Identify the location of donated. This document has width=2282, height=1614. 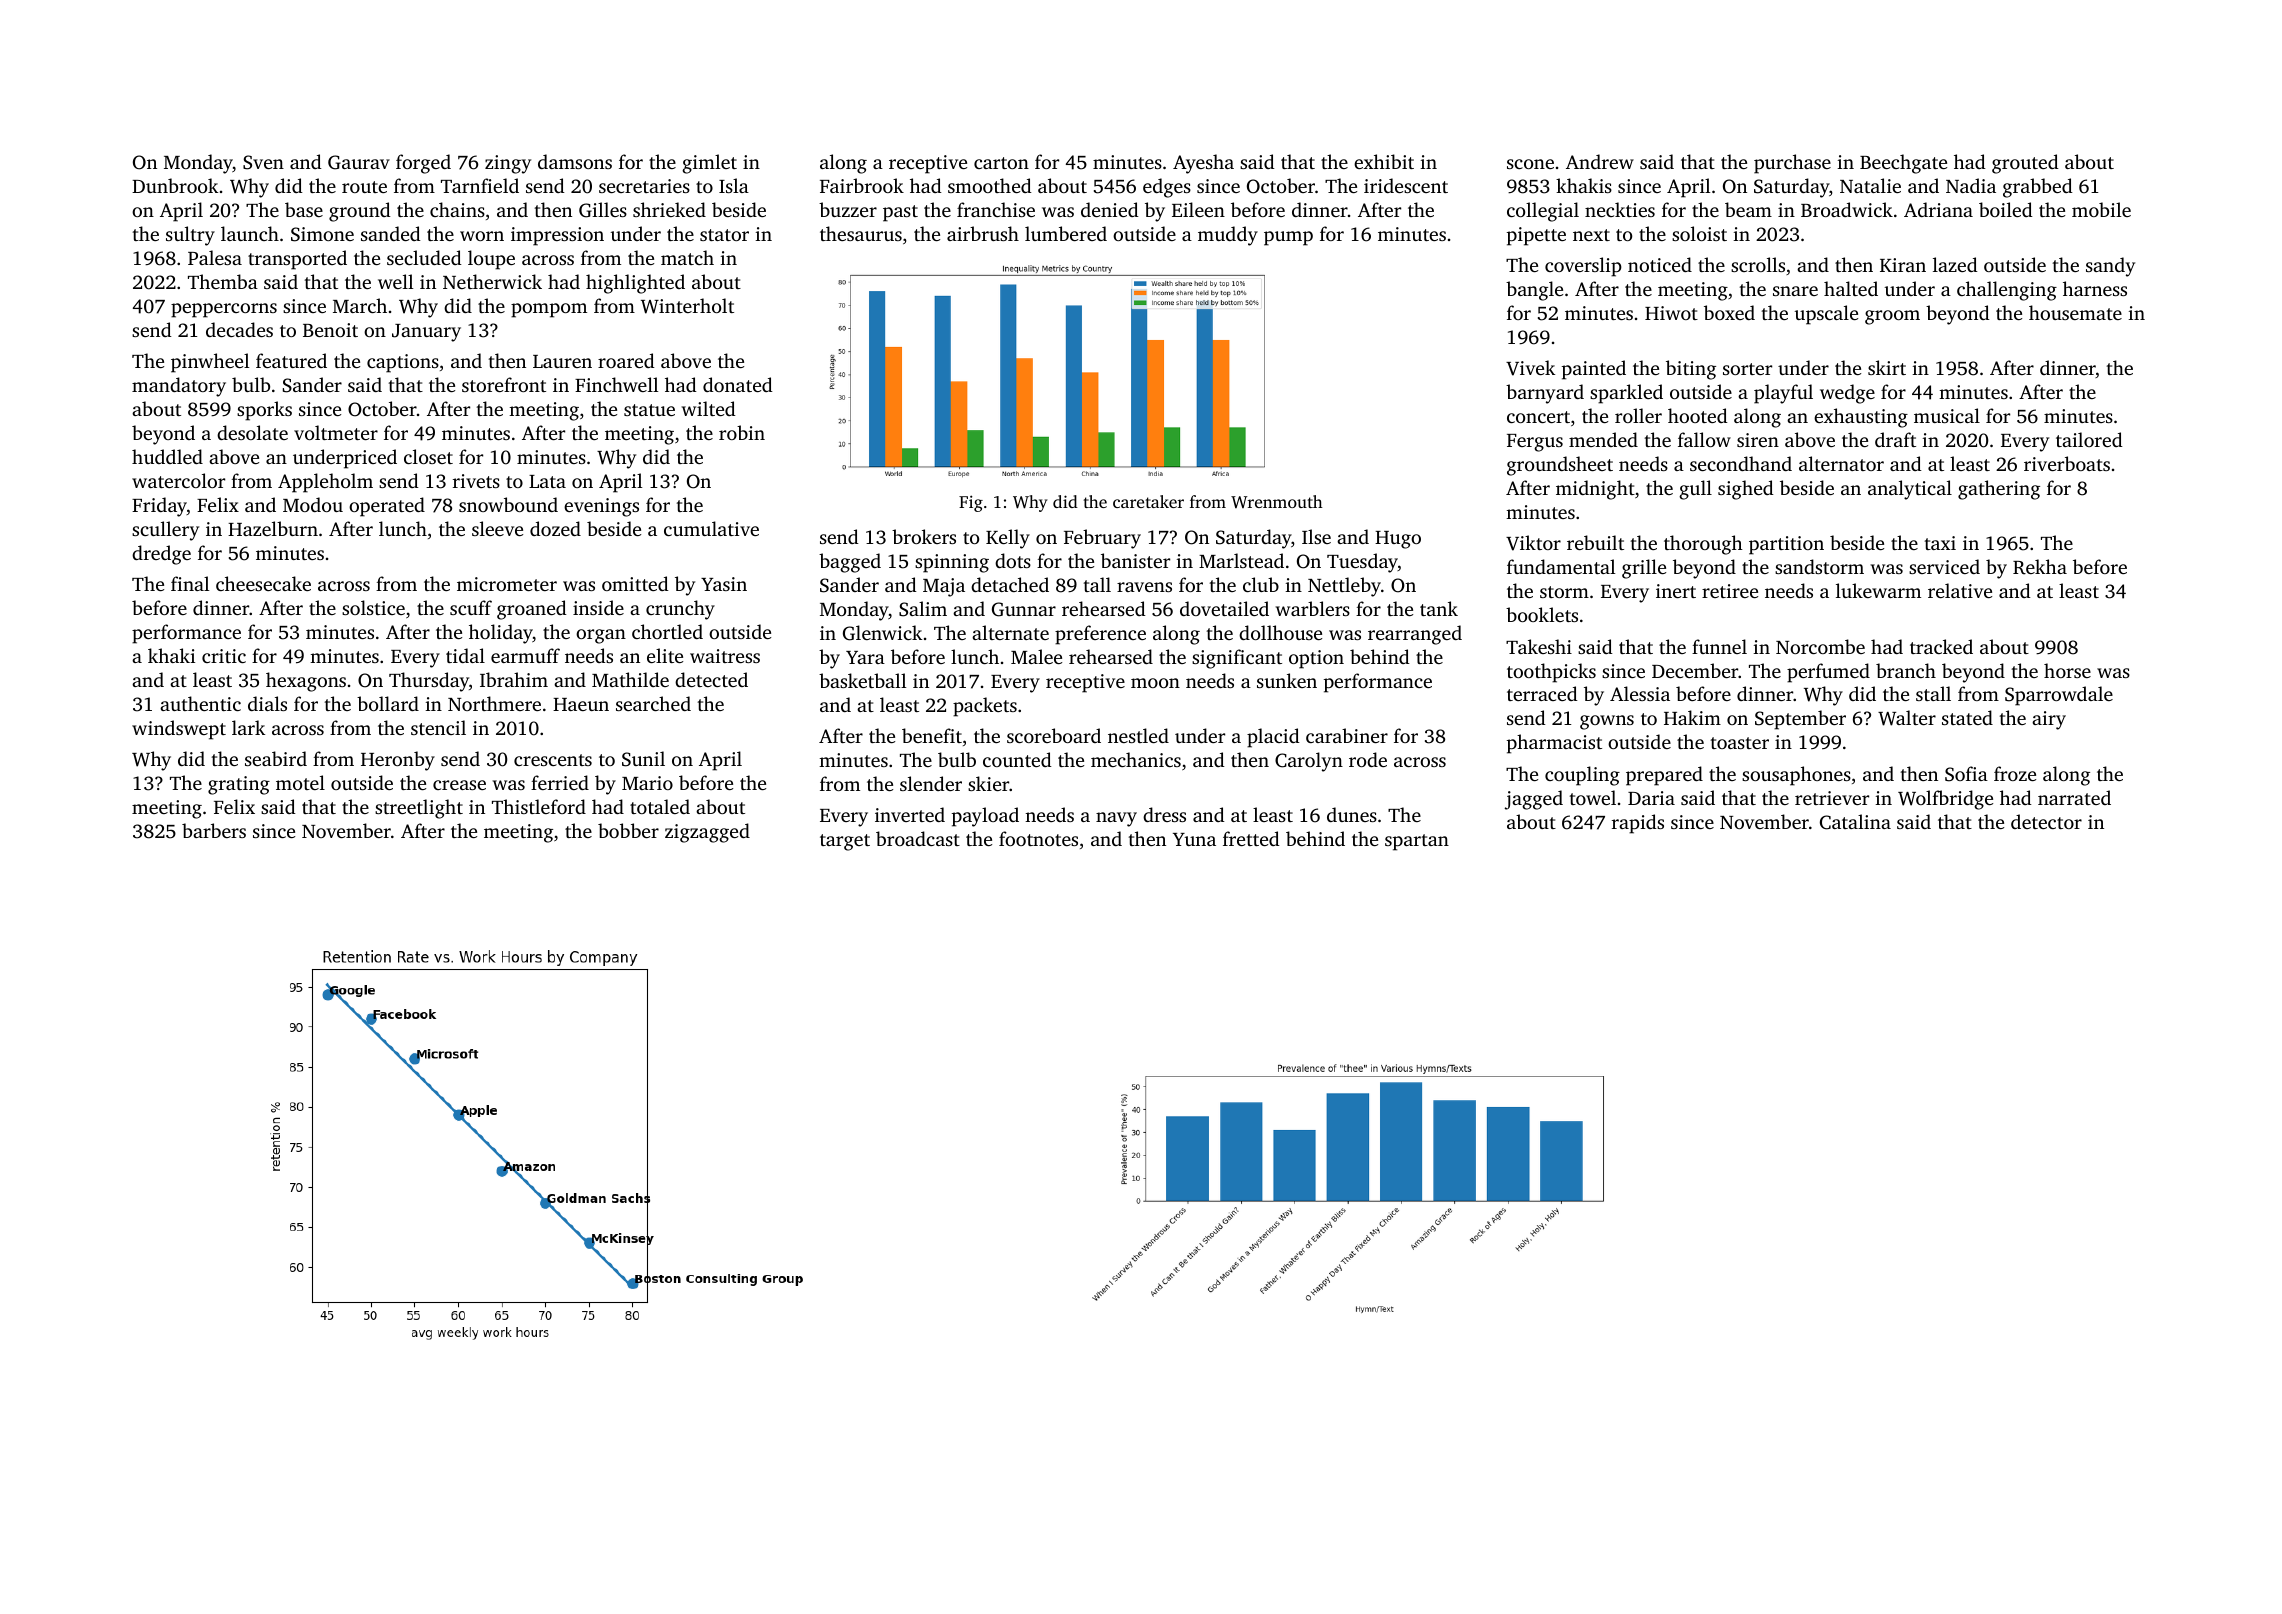
(738, 384).
